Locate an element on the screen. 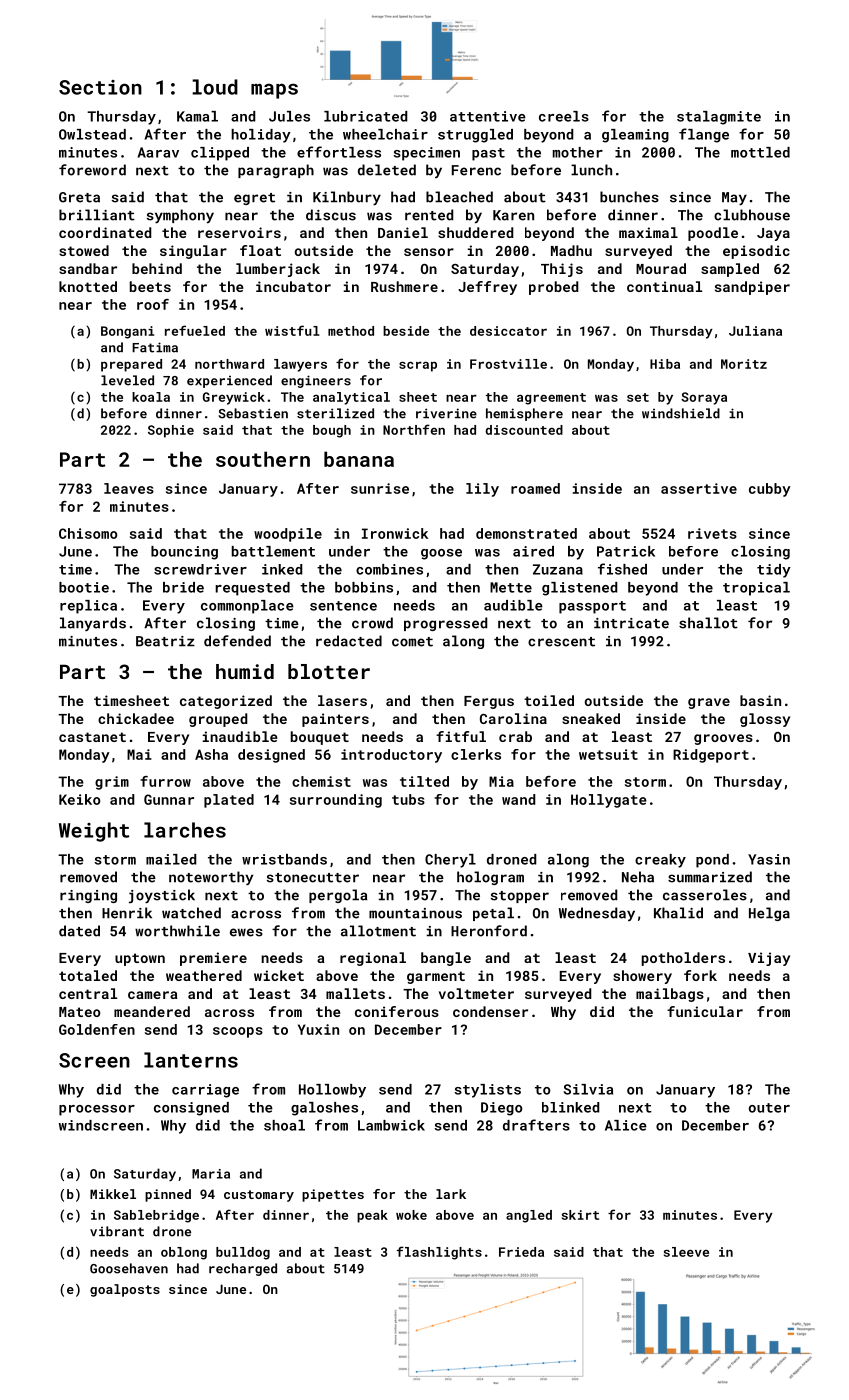 The width and height of the screenshot is (849, 1400). continual is located at coordinates (664, 286).
